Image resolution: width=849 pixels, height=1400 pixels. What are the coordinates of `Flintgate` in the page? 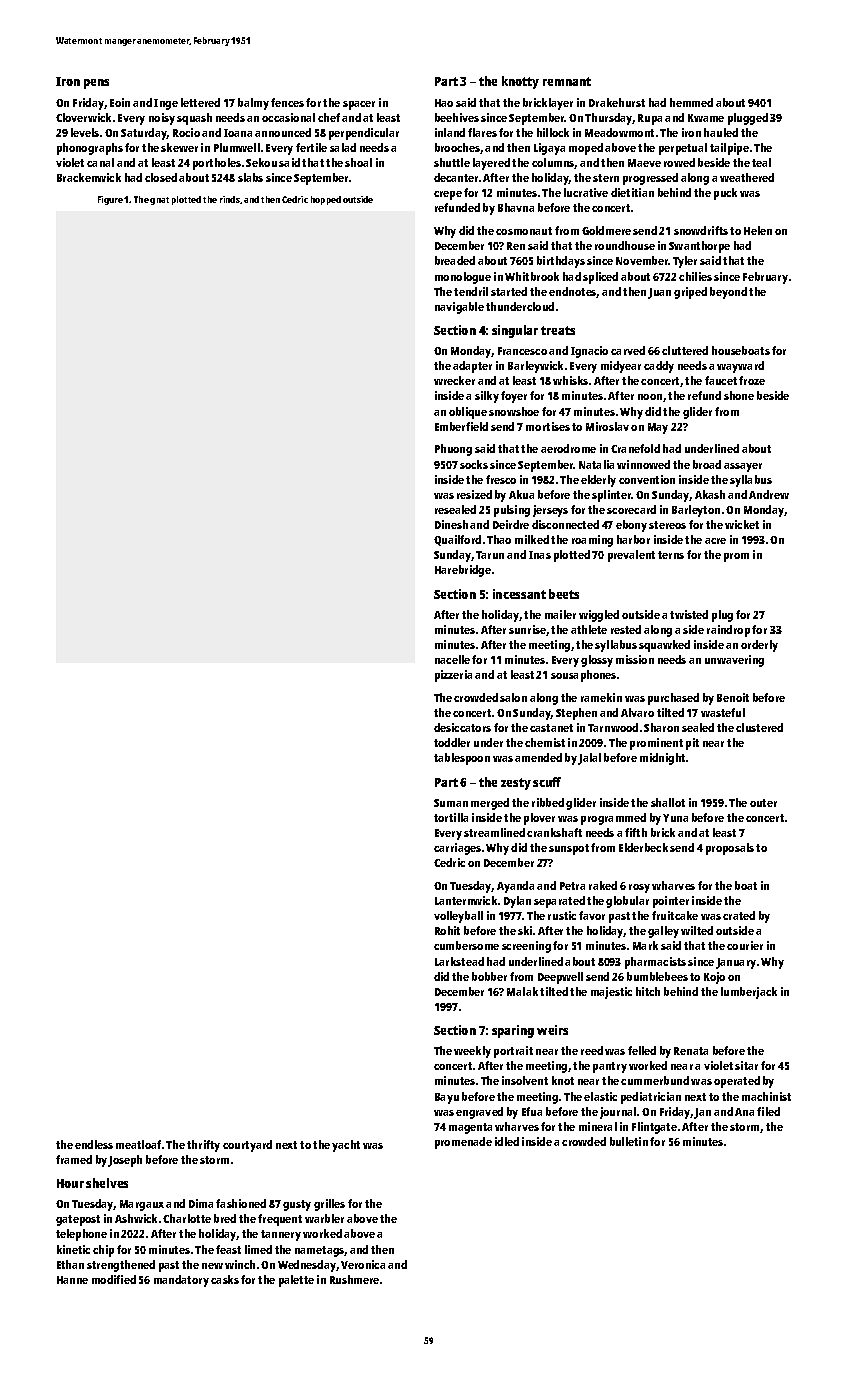 It's located at (654, 1128).
